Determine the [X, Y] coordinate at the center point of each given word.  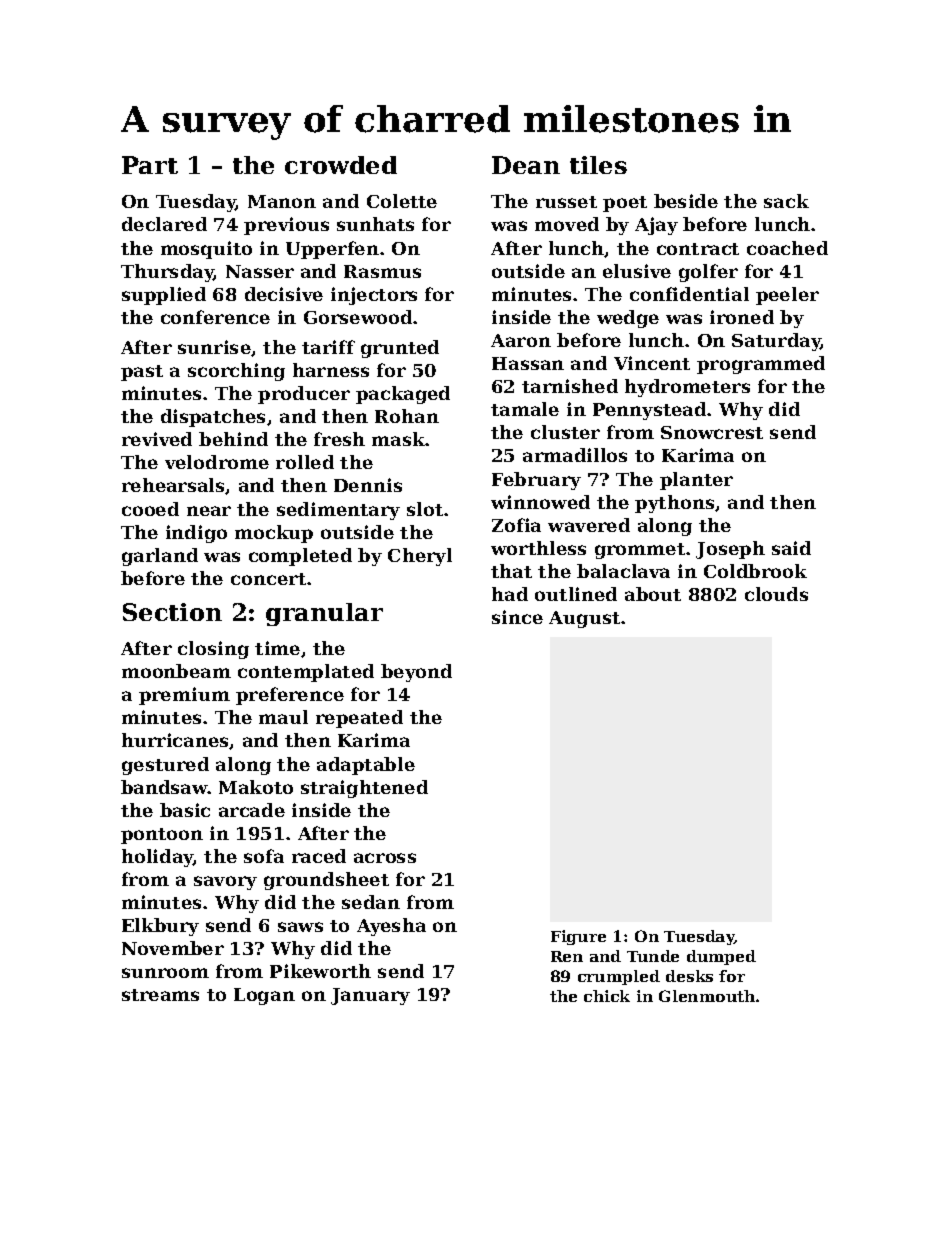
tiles [598, 165]
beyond [416, 673]
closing [213, 650]
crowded [341, 165]
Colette [402, 201]
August [584, 619]
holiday [158, 858]
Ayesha [391, 927]
